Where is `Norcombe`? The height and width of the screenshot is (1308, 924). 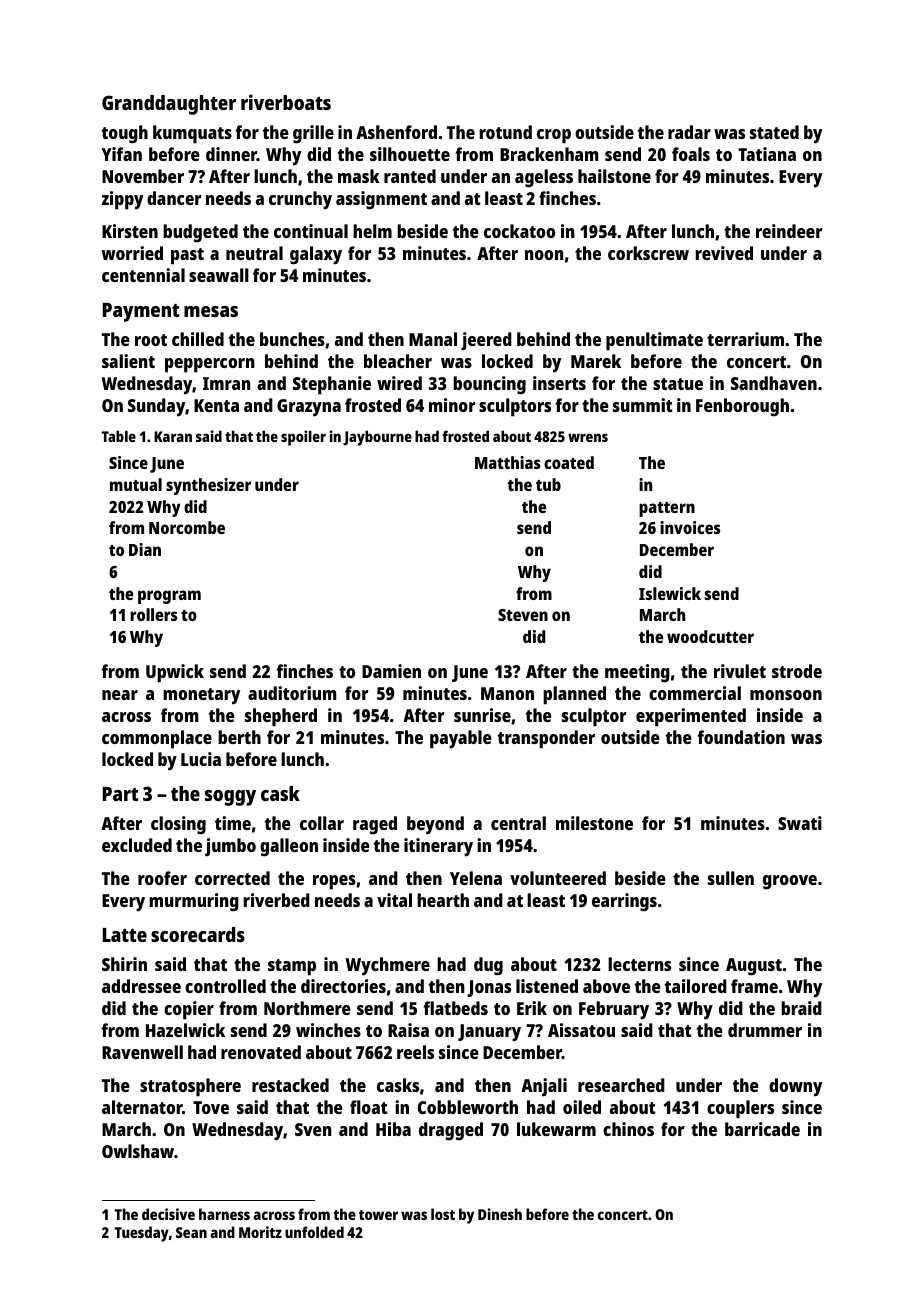 Norcombe is located at coordinates (187, 527).
